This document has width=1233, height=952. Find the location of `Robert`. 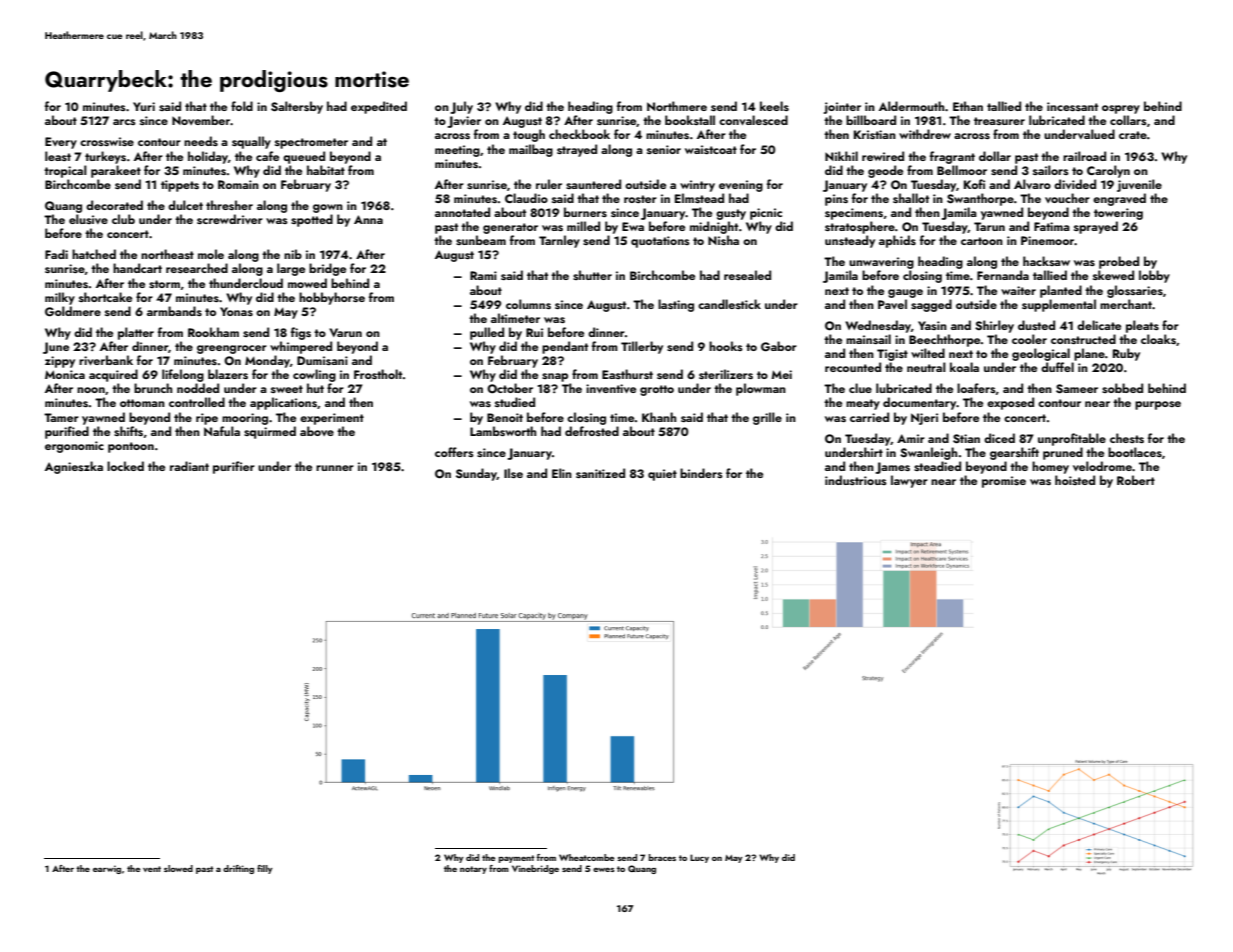

Robert is located at coordinates (1136, 480).
